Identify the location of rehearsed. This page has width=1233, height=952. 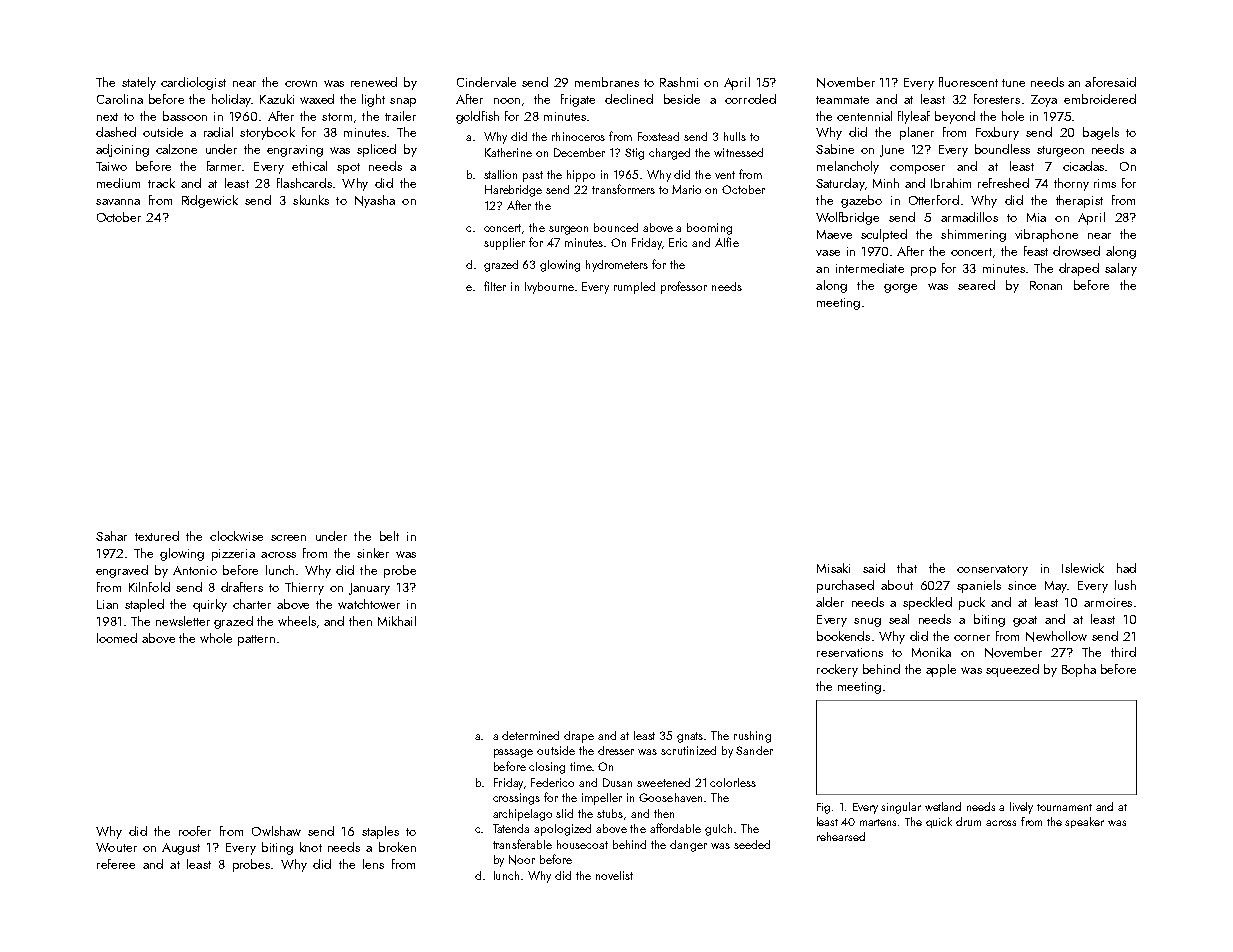
(841, 836).
